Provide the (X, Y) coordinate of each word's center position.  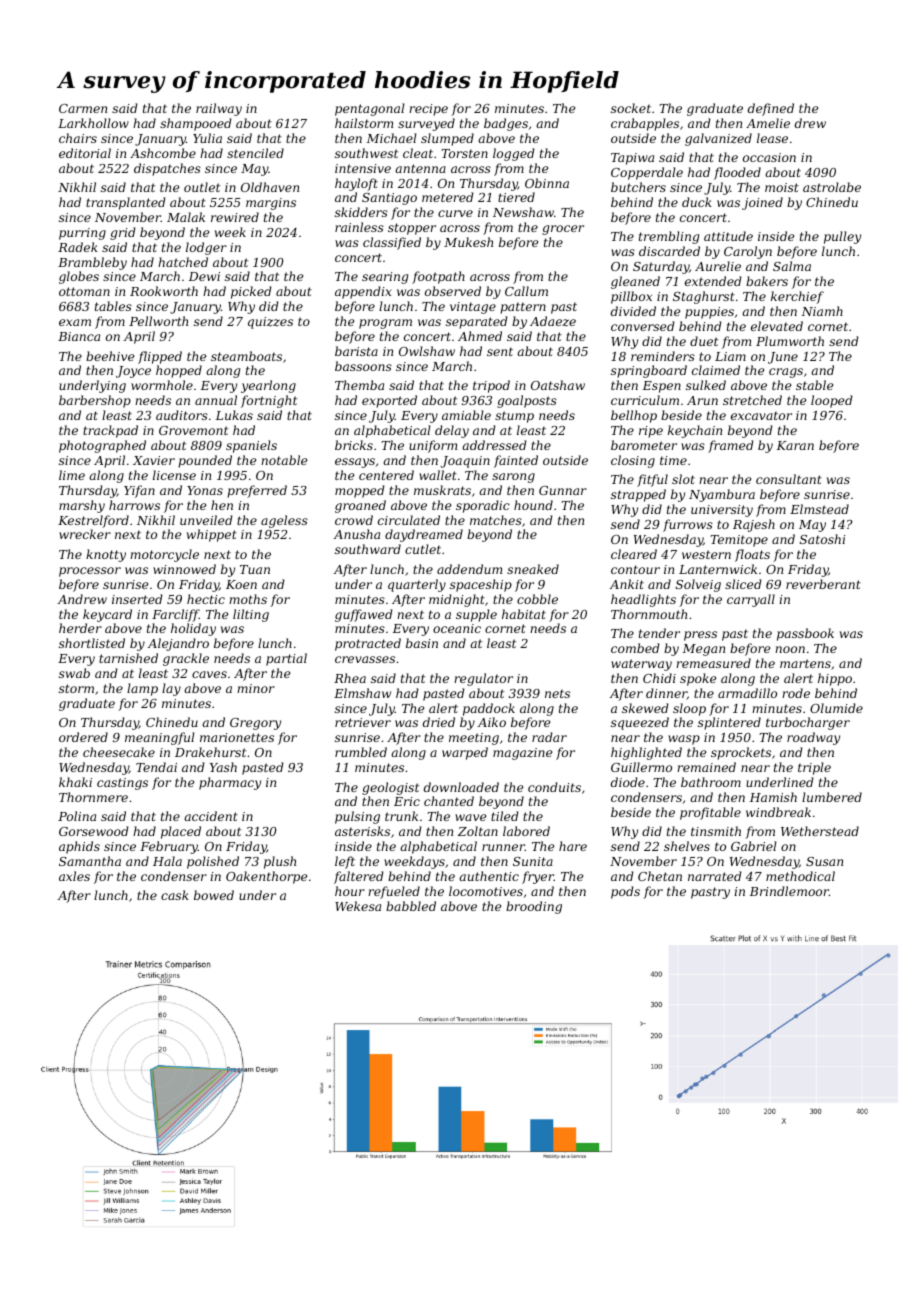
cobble (537, 599)
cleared (634, 554)
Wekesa (358, 906)
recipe (428, 110)
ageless (284, 521)
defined (771, 109)
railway (219, 109)
